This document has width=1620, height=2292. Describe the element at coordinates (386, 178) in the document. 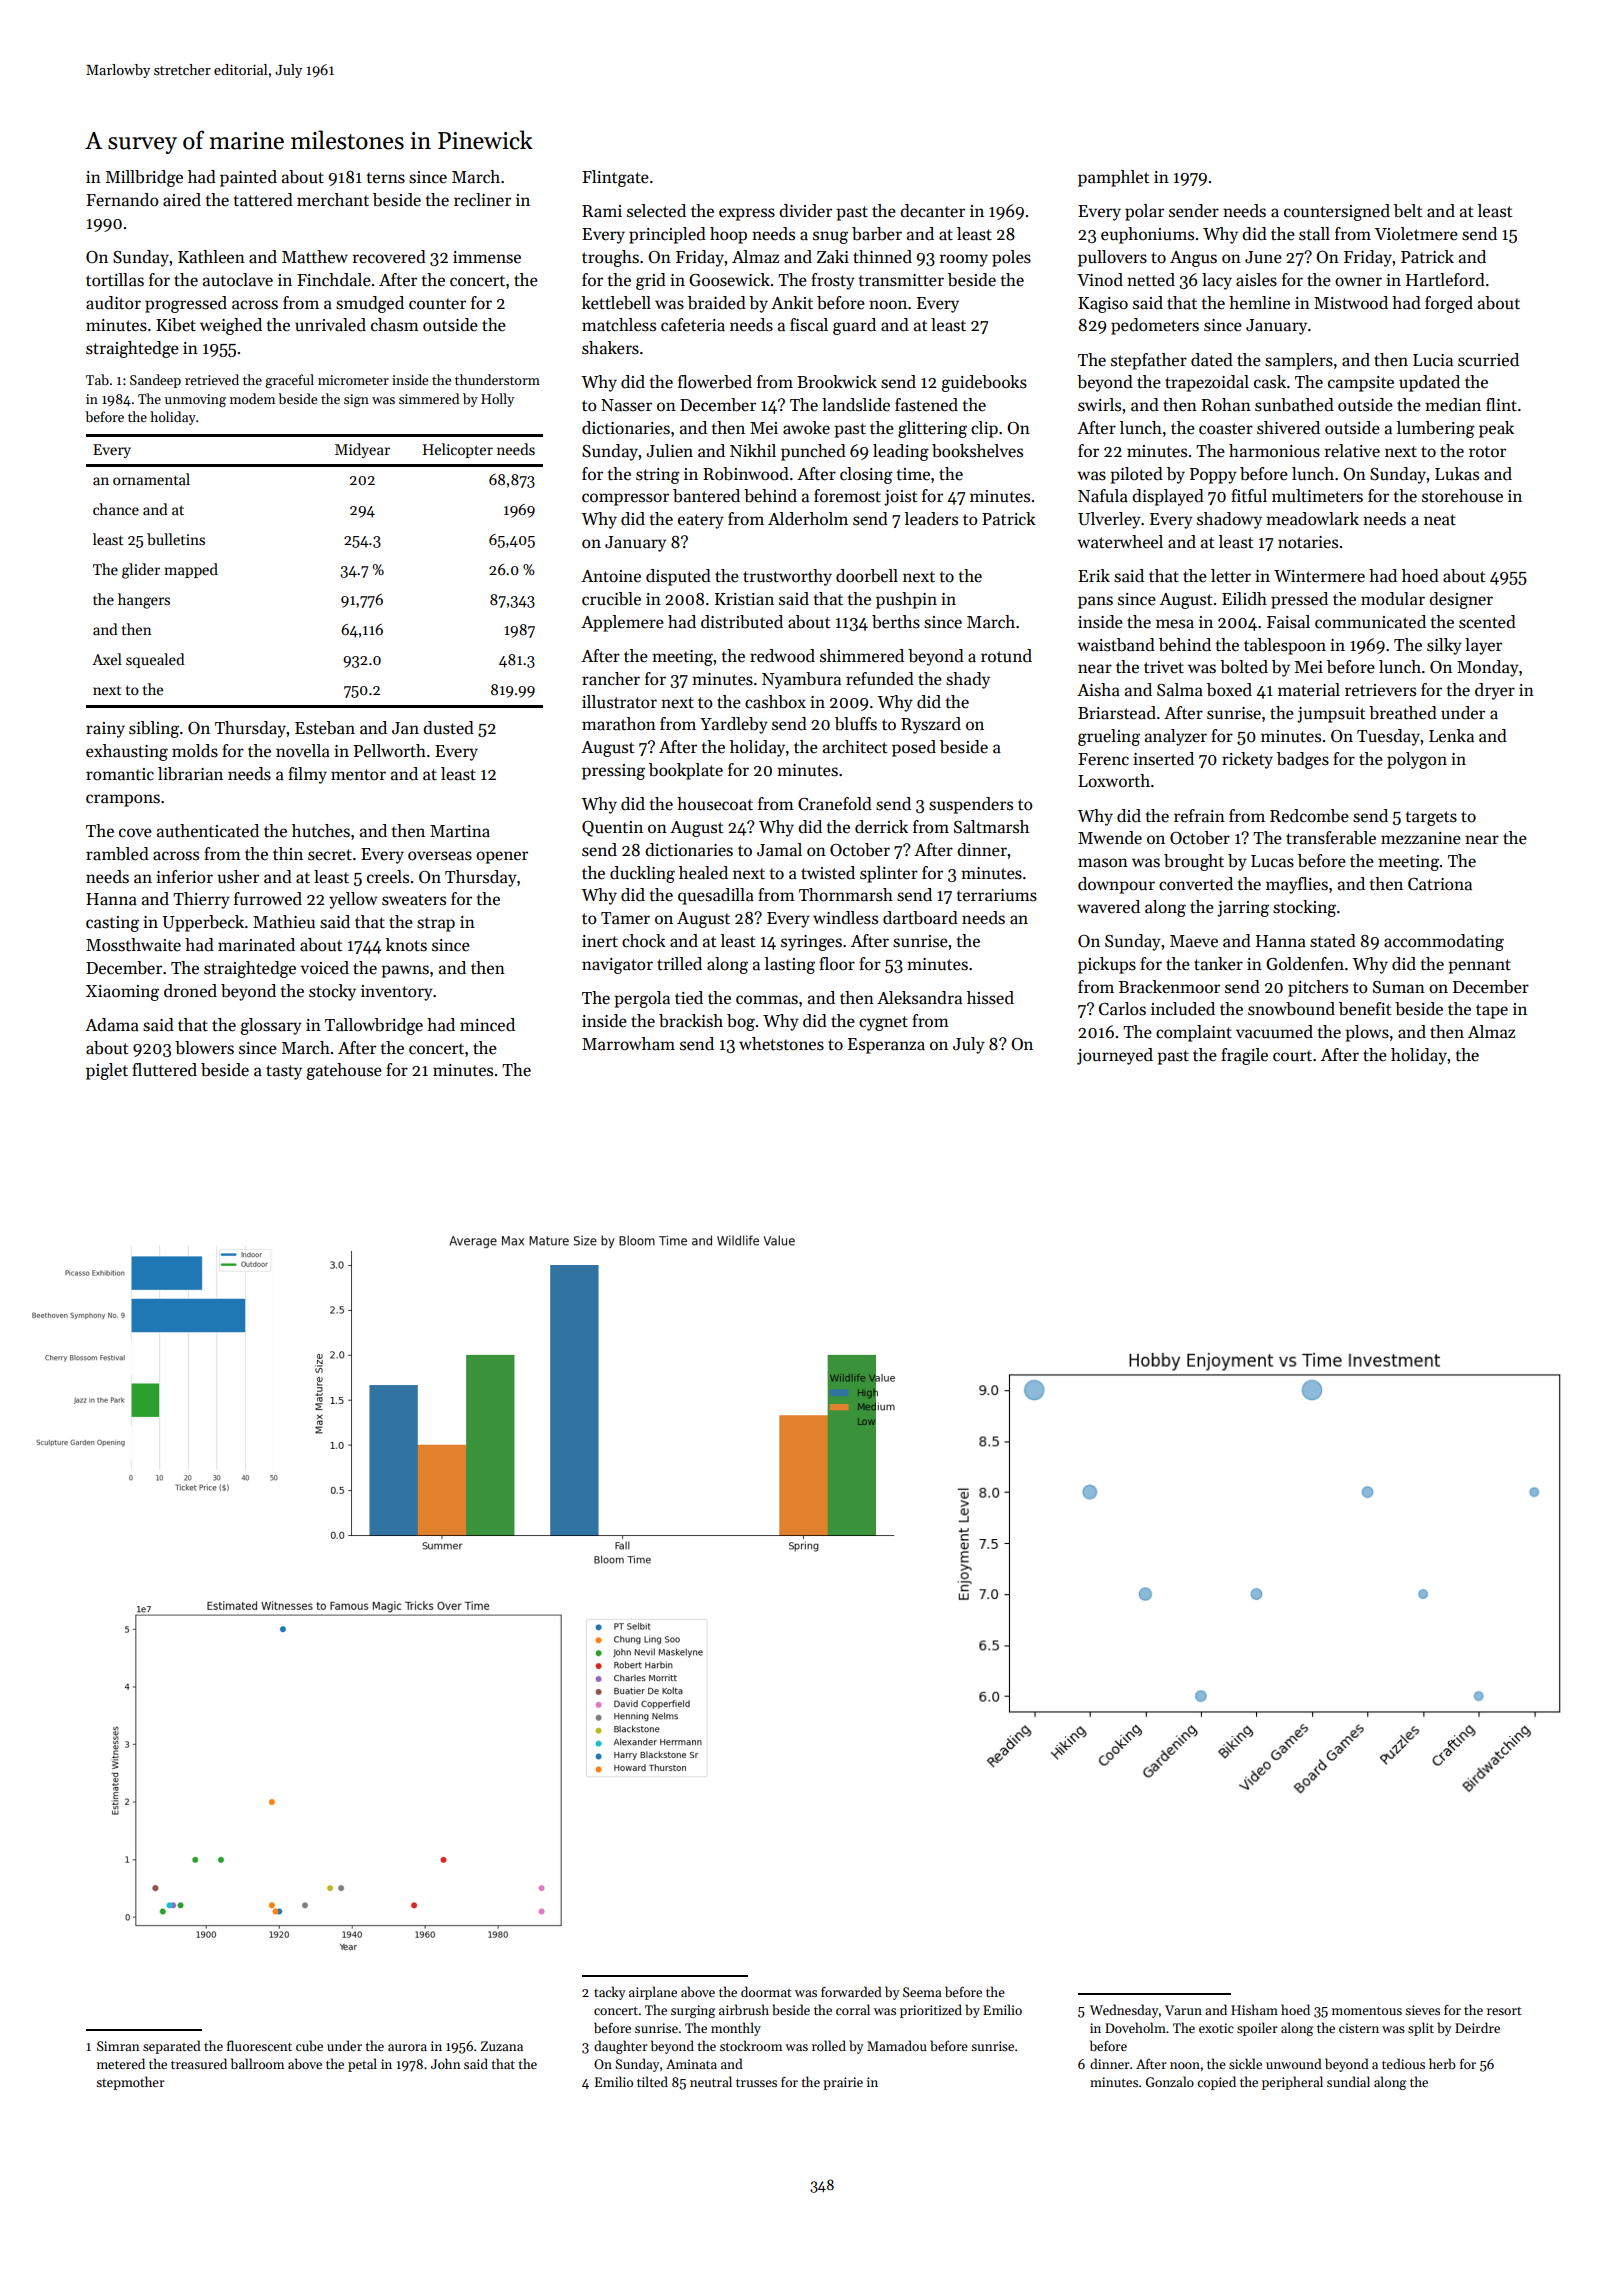

I see `terns` at that location.
